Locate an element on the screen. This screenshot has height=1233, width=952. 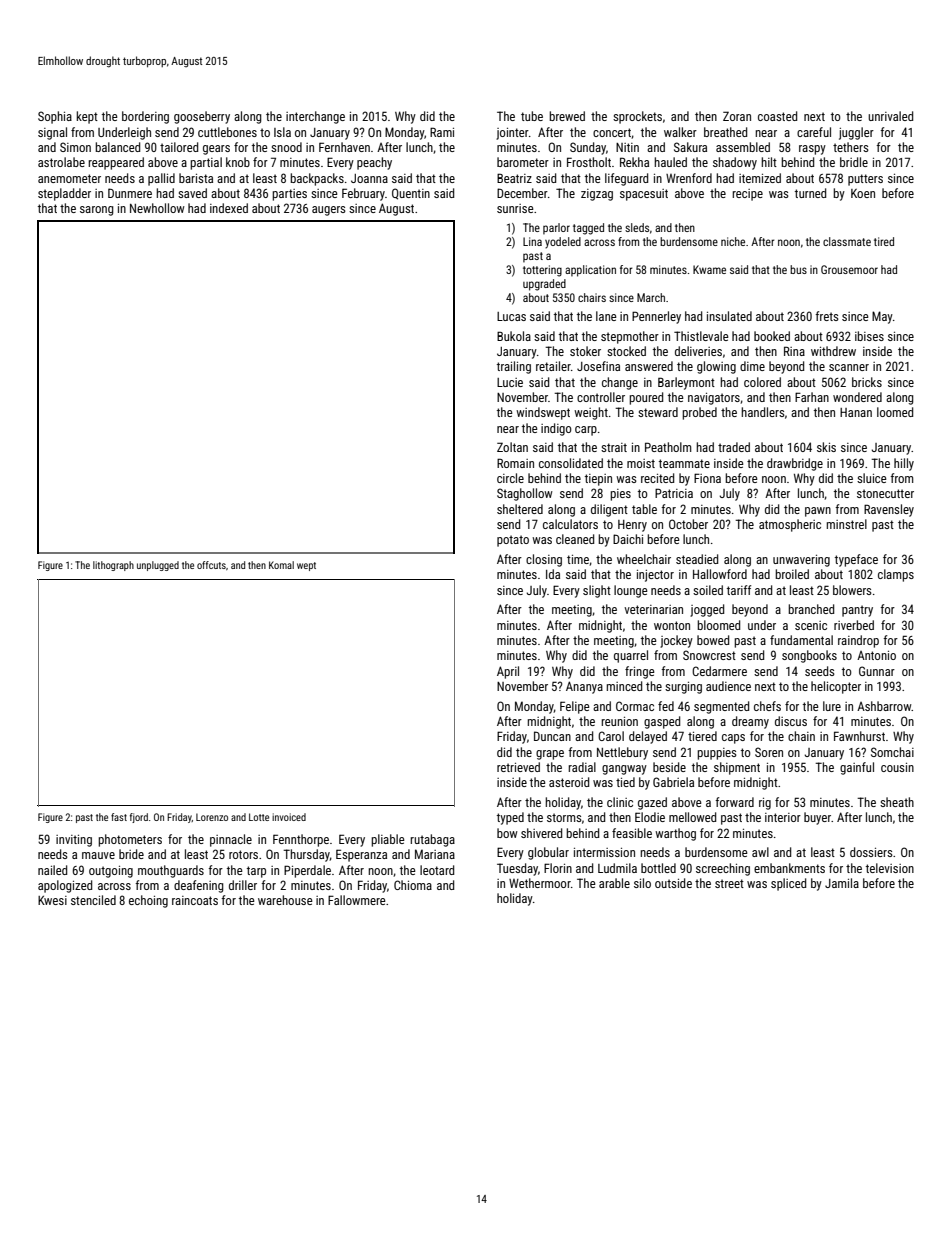
Koen is located at coordinates (863, 193).
